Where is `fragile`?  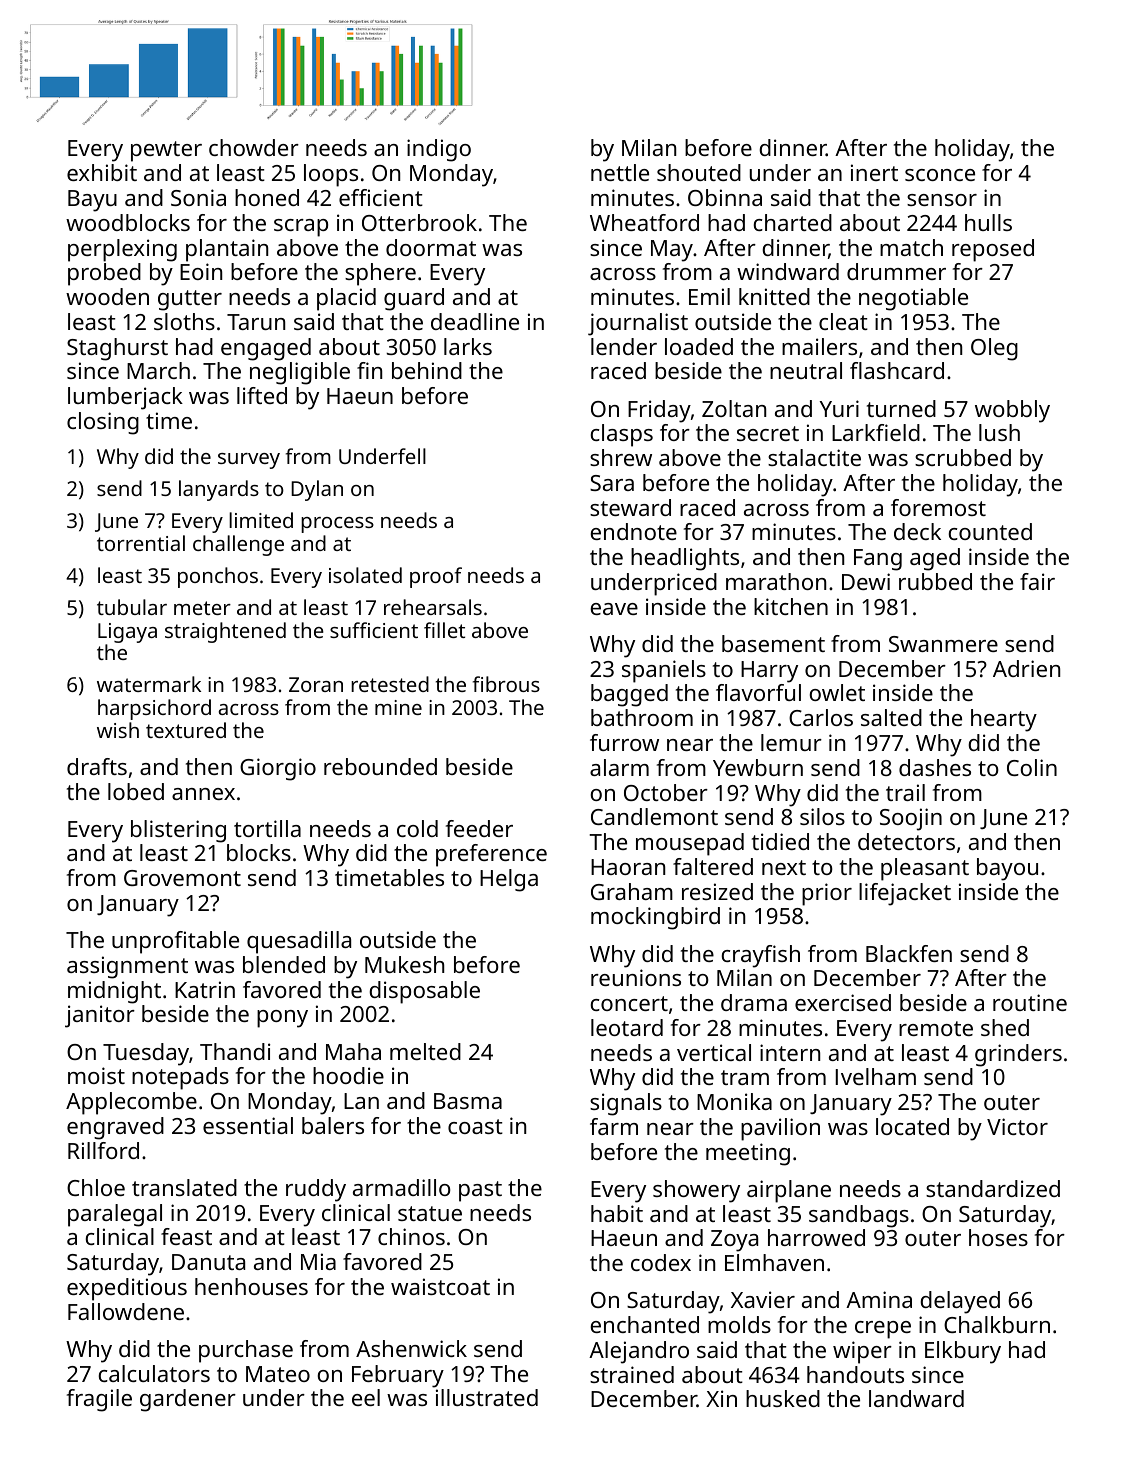 fragile is located at coordinates (99, 1400).
